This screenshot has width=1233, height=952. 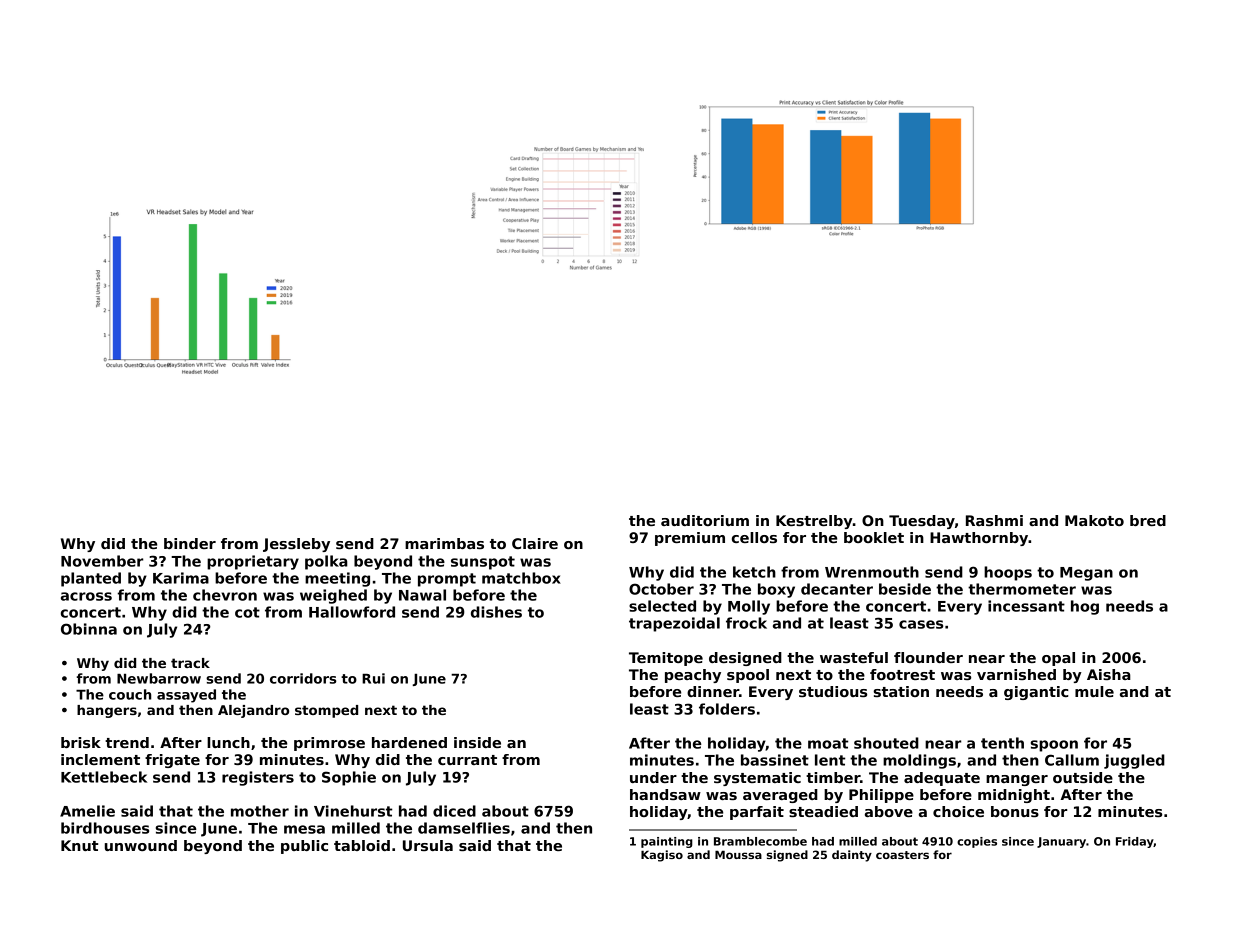 What do you see at coordinates (141, 845) in the screenshot?
I see `unwound` at bounding box center [141, 845].
